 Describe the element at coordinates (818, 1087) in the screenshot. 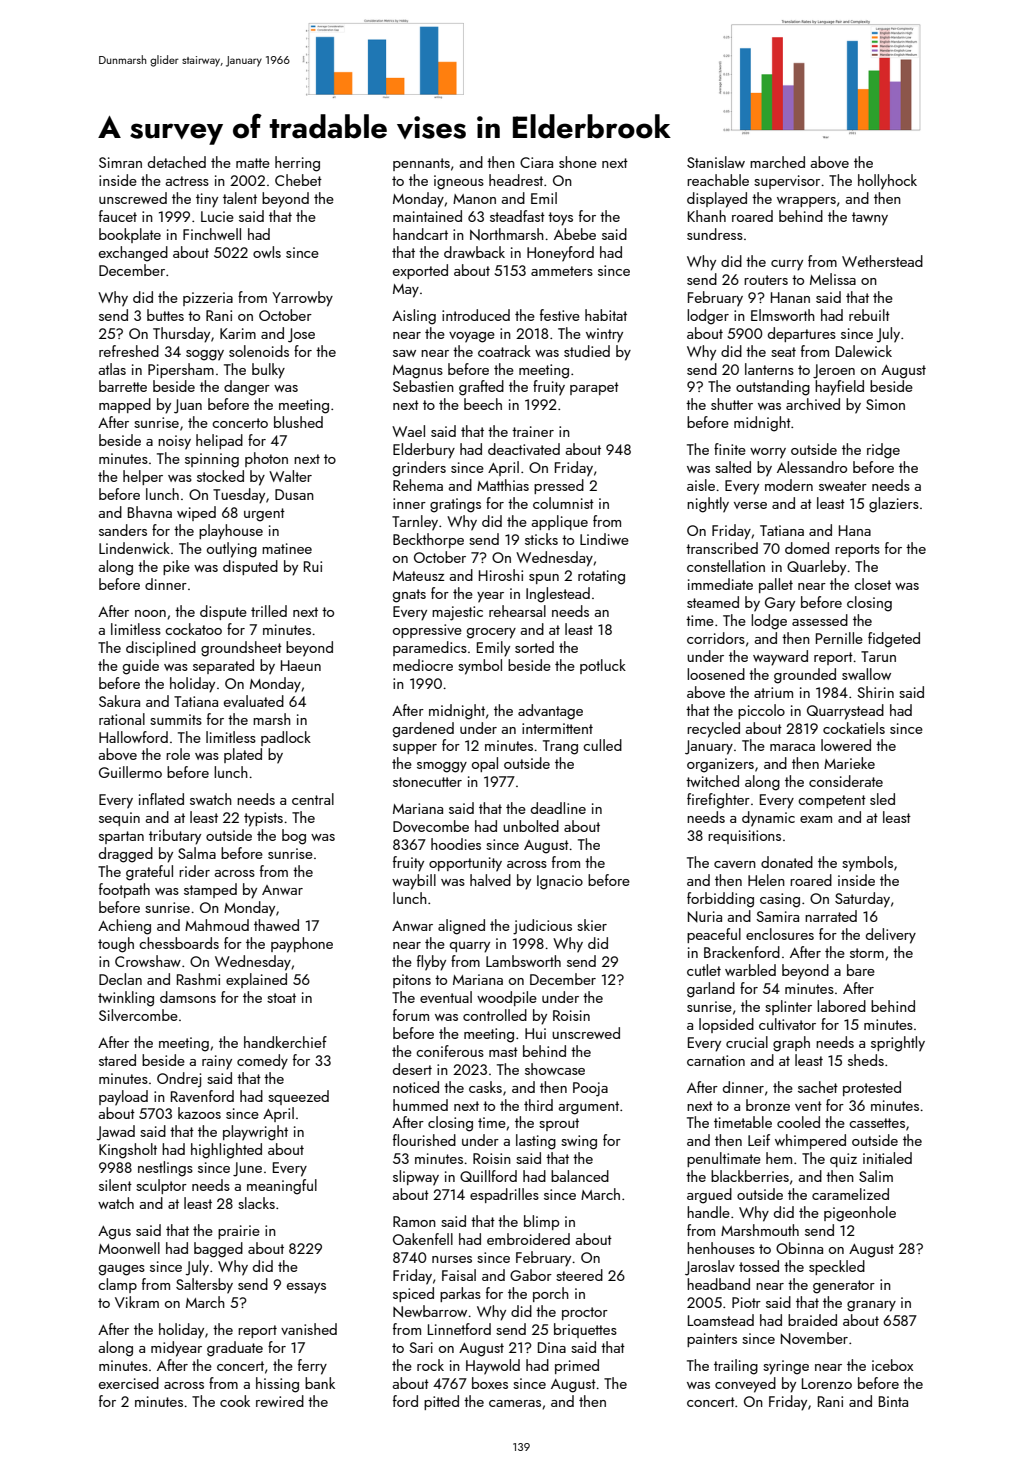

I see `sachet` at that location.
